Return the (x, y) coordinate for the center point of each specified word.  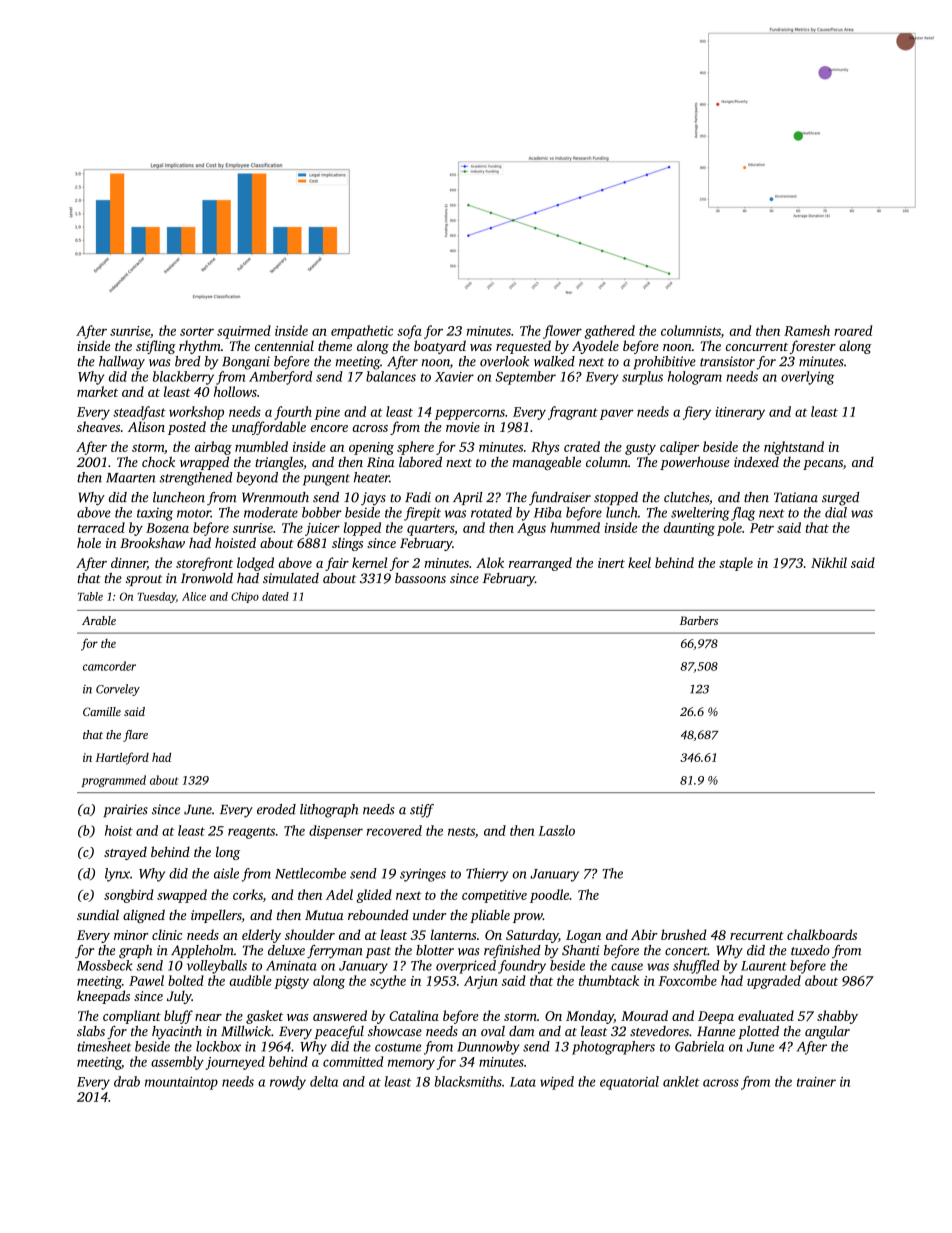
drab (127, 1081)
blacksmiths (468, 1081)
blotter (435, 950)
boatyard (440, 347)
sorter (197, 331)
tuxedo (810, 950)
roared (853, 330)
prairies (125, 811)
